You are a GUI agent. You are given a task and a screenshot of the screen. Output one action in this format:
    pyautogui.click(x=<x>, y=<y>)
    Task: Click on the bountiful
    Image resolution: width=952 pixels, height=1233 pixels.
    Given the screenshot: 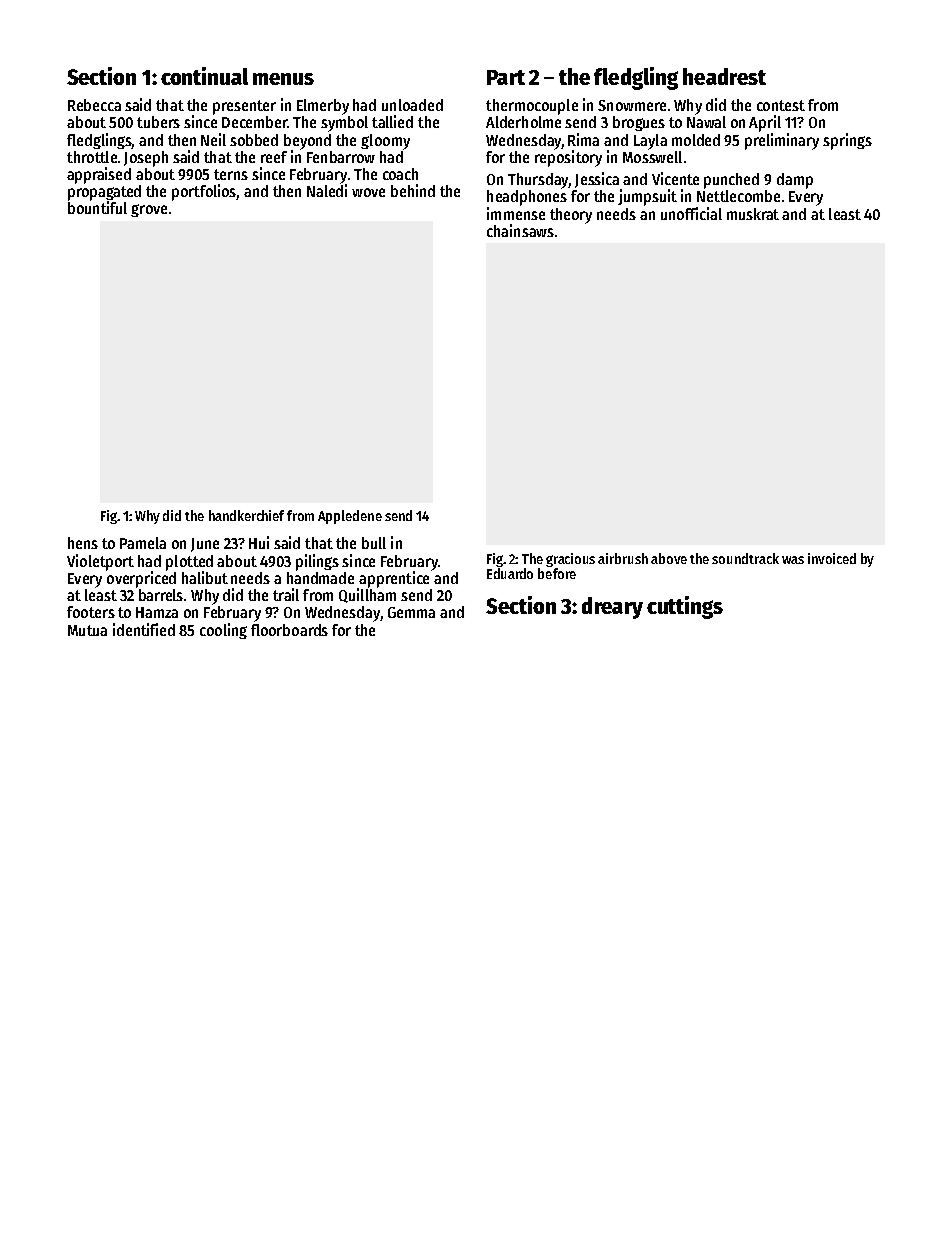 What is the action you would take?
    pyautogui.click(x=97, y=207)
